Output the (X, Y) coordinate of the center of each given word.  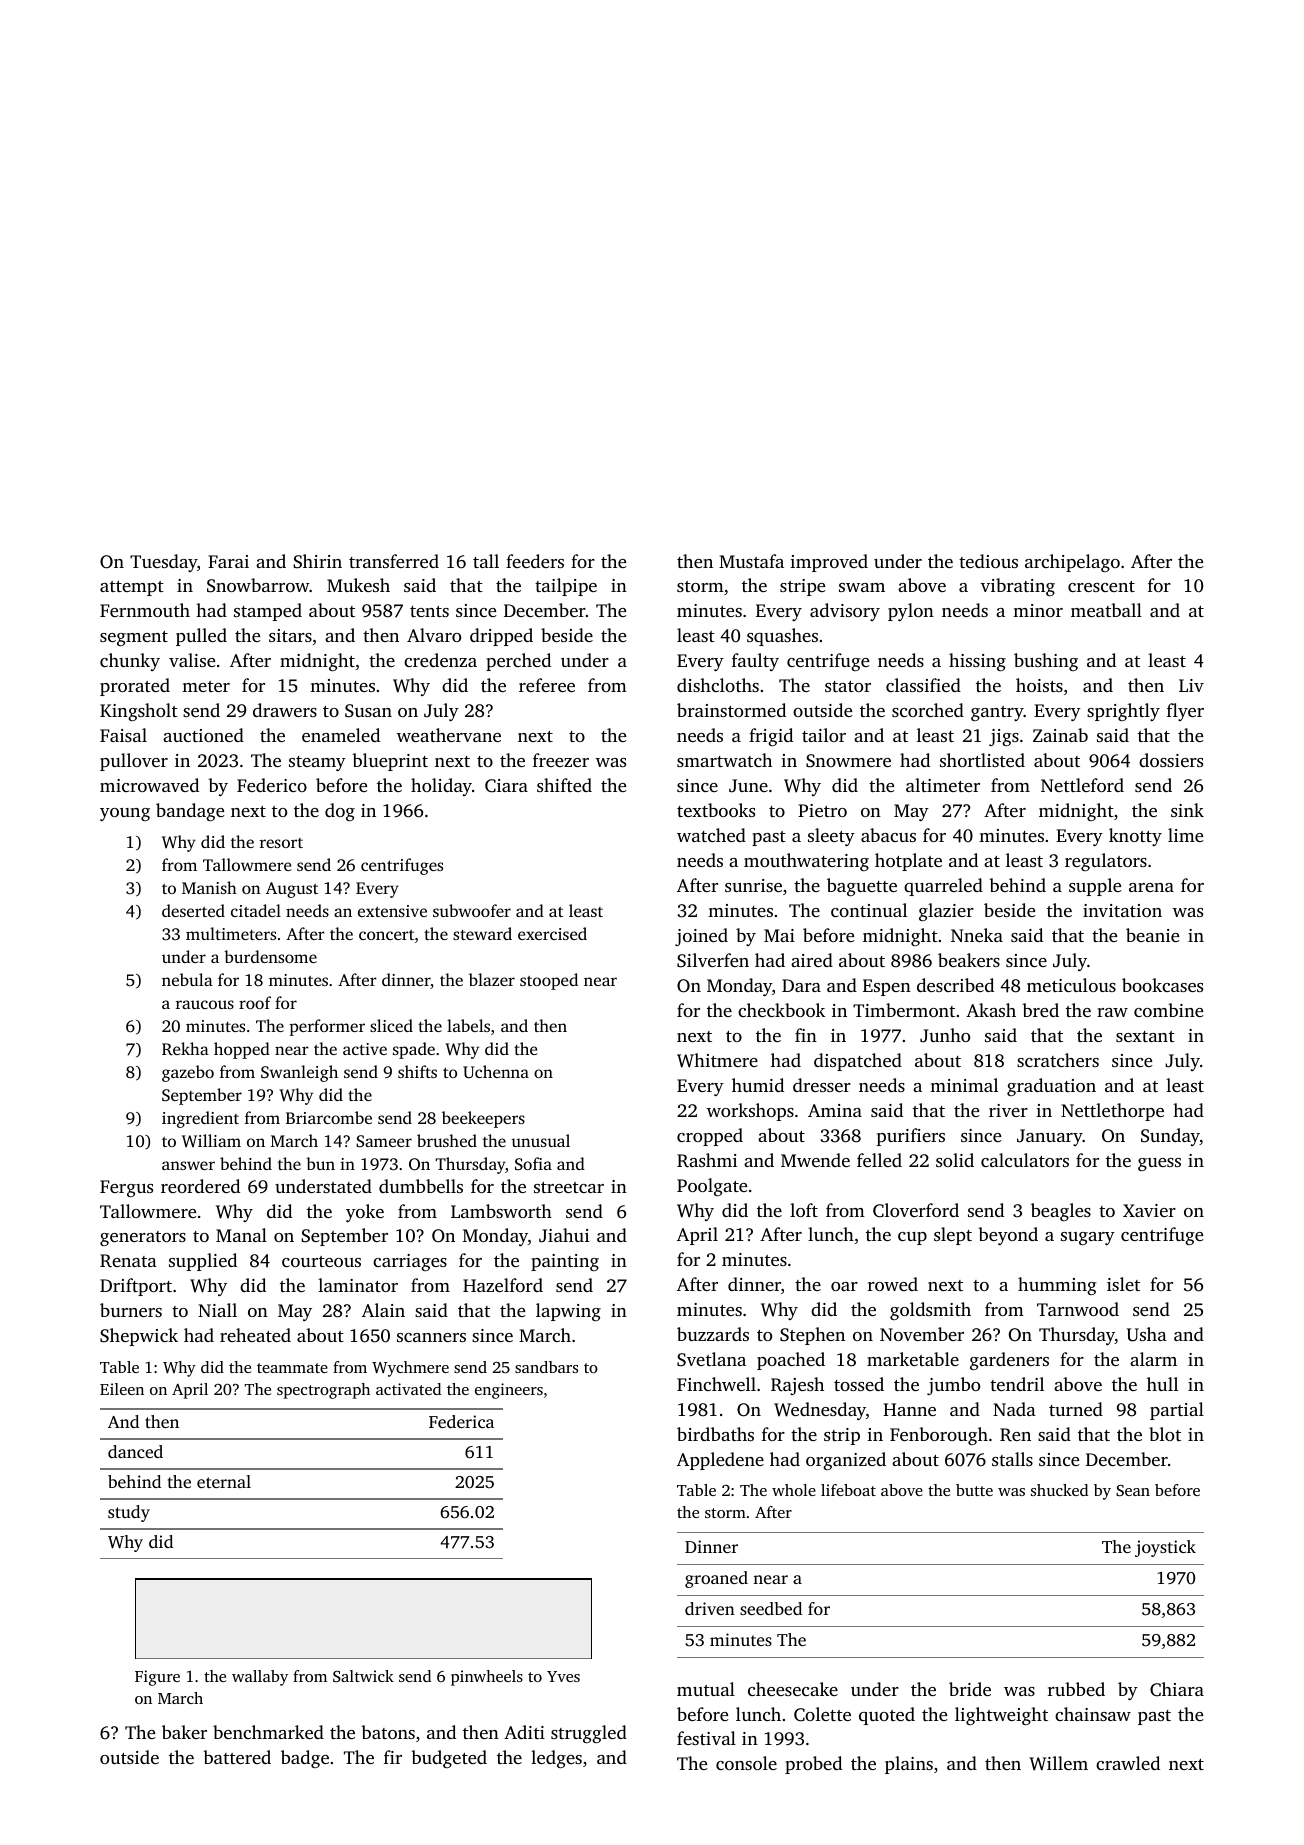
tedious (988, 561)
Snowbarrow (258, 585)
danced (135, 1451)
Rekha (185, 1049)
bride (970, 1689)
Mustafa (751, 561)
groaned (716, 1579)
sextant (1145, 1036)
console (746, 1763)
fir (393, 1757)
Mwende (815, 1160)
